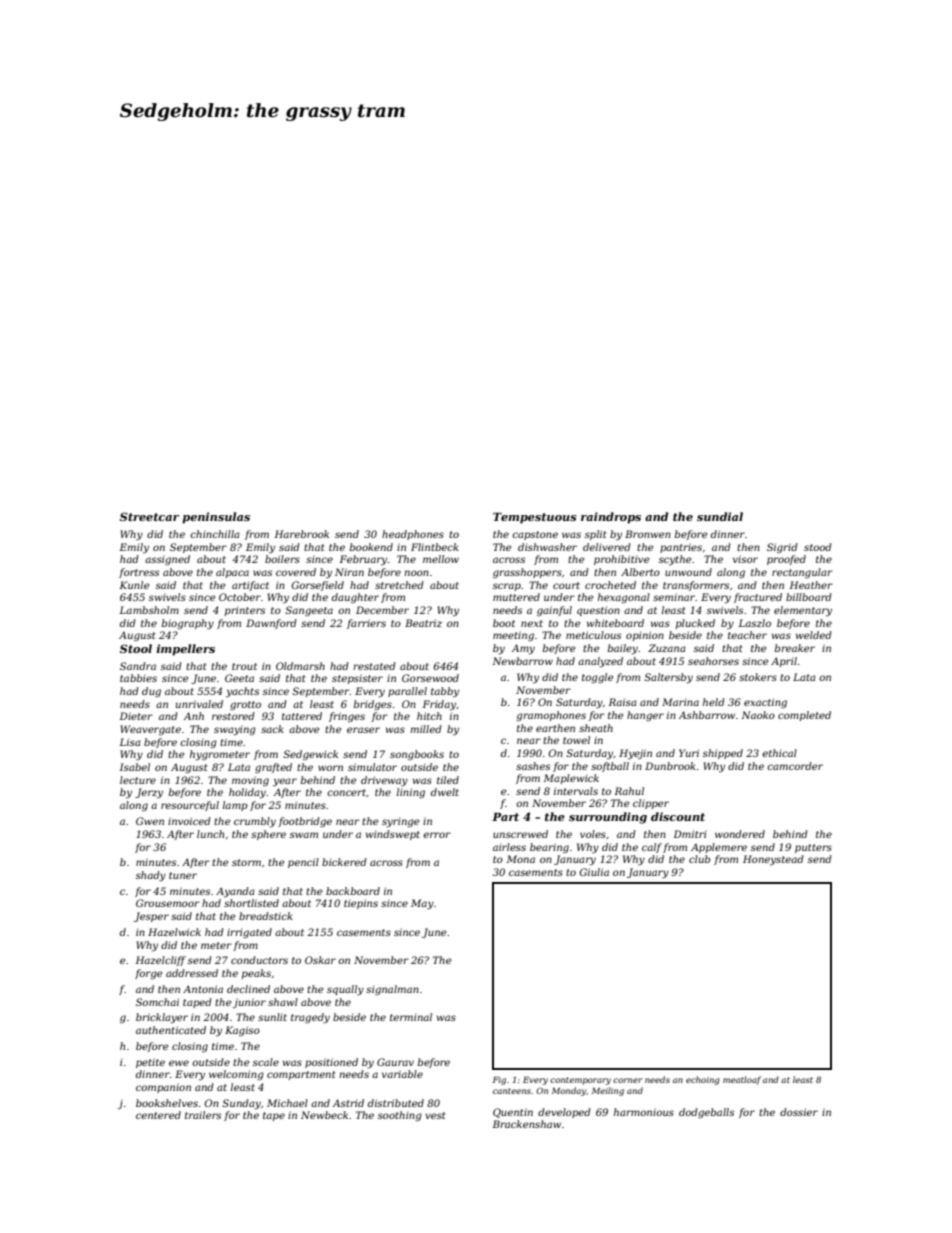 This screenshot has height=1233, width=952. What do you see at coordinates (624, 598) in the screenshot?
I see `hexagonal` at bounding box center [624, 598].
